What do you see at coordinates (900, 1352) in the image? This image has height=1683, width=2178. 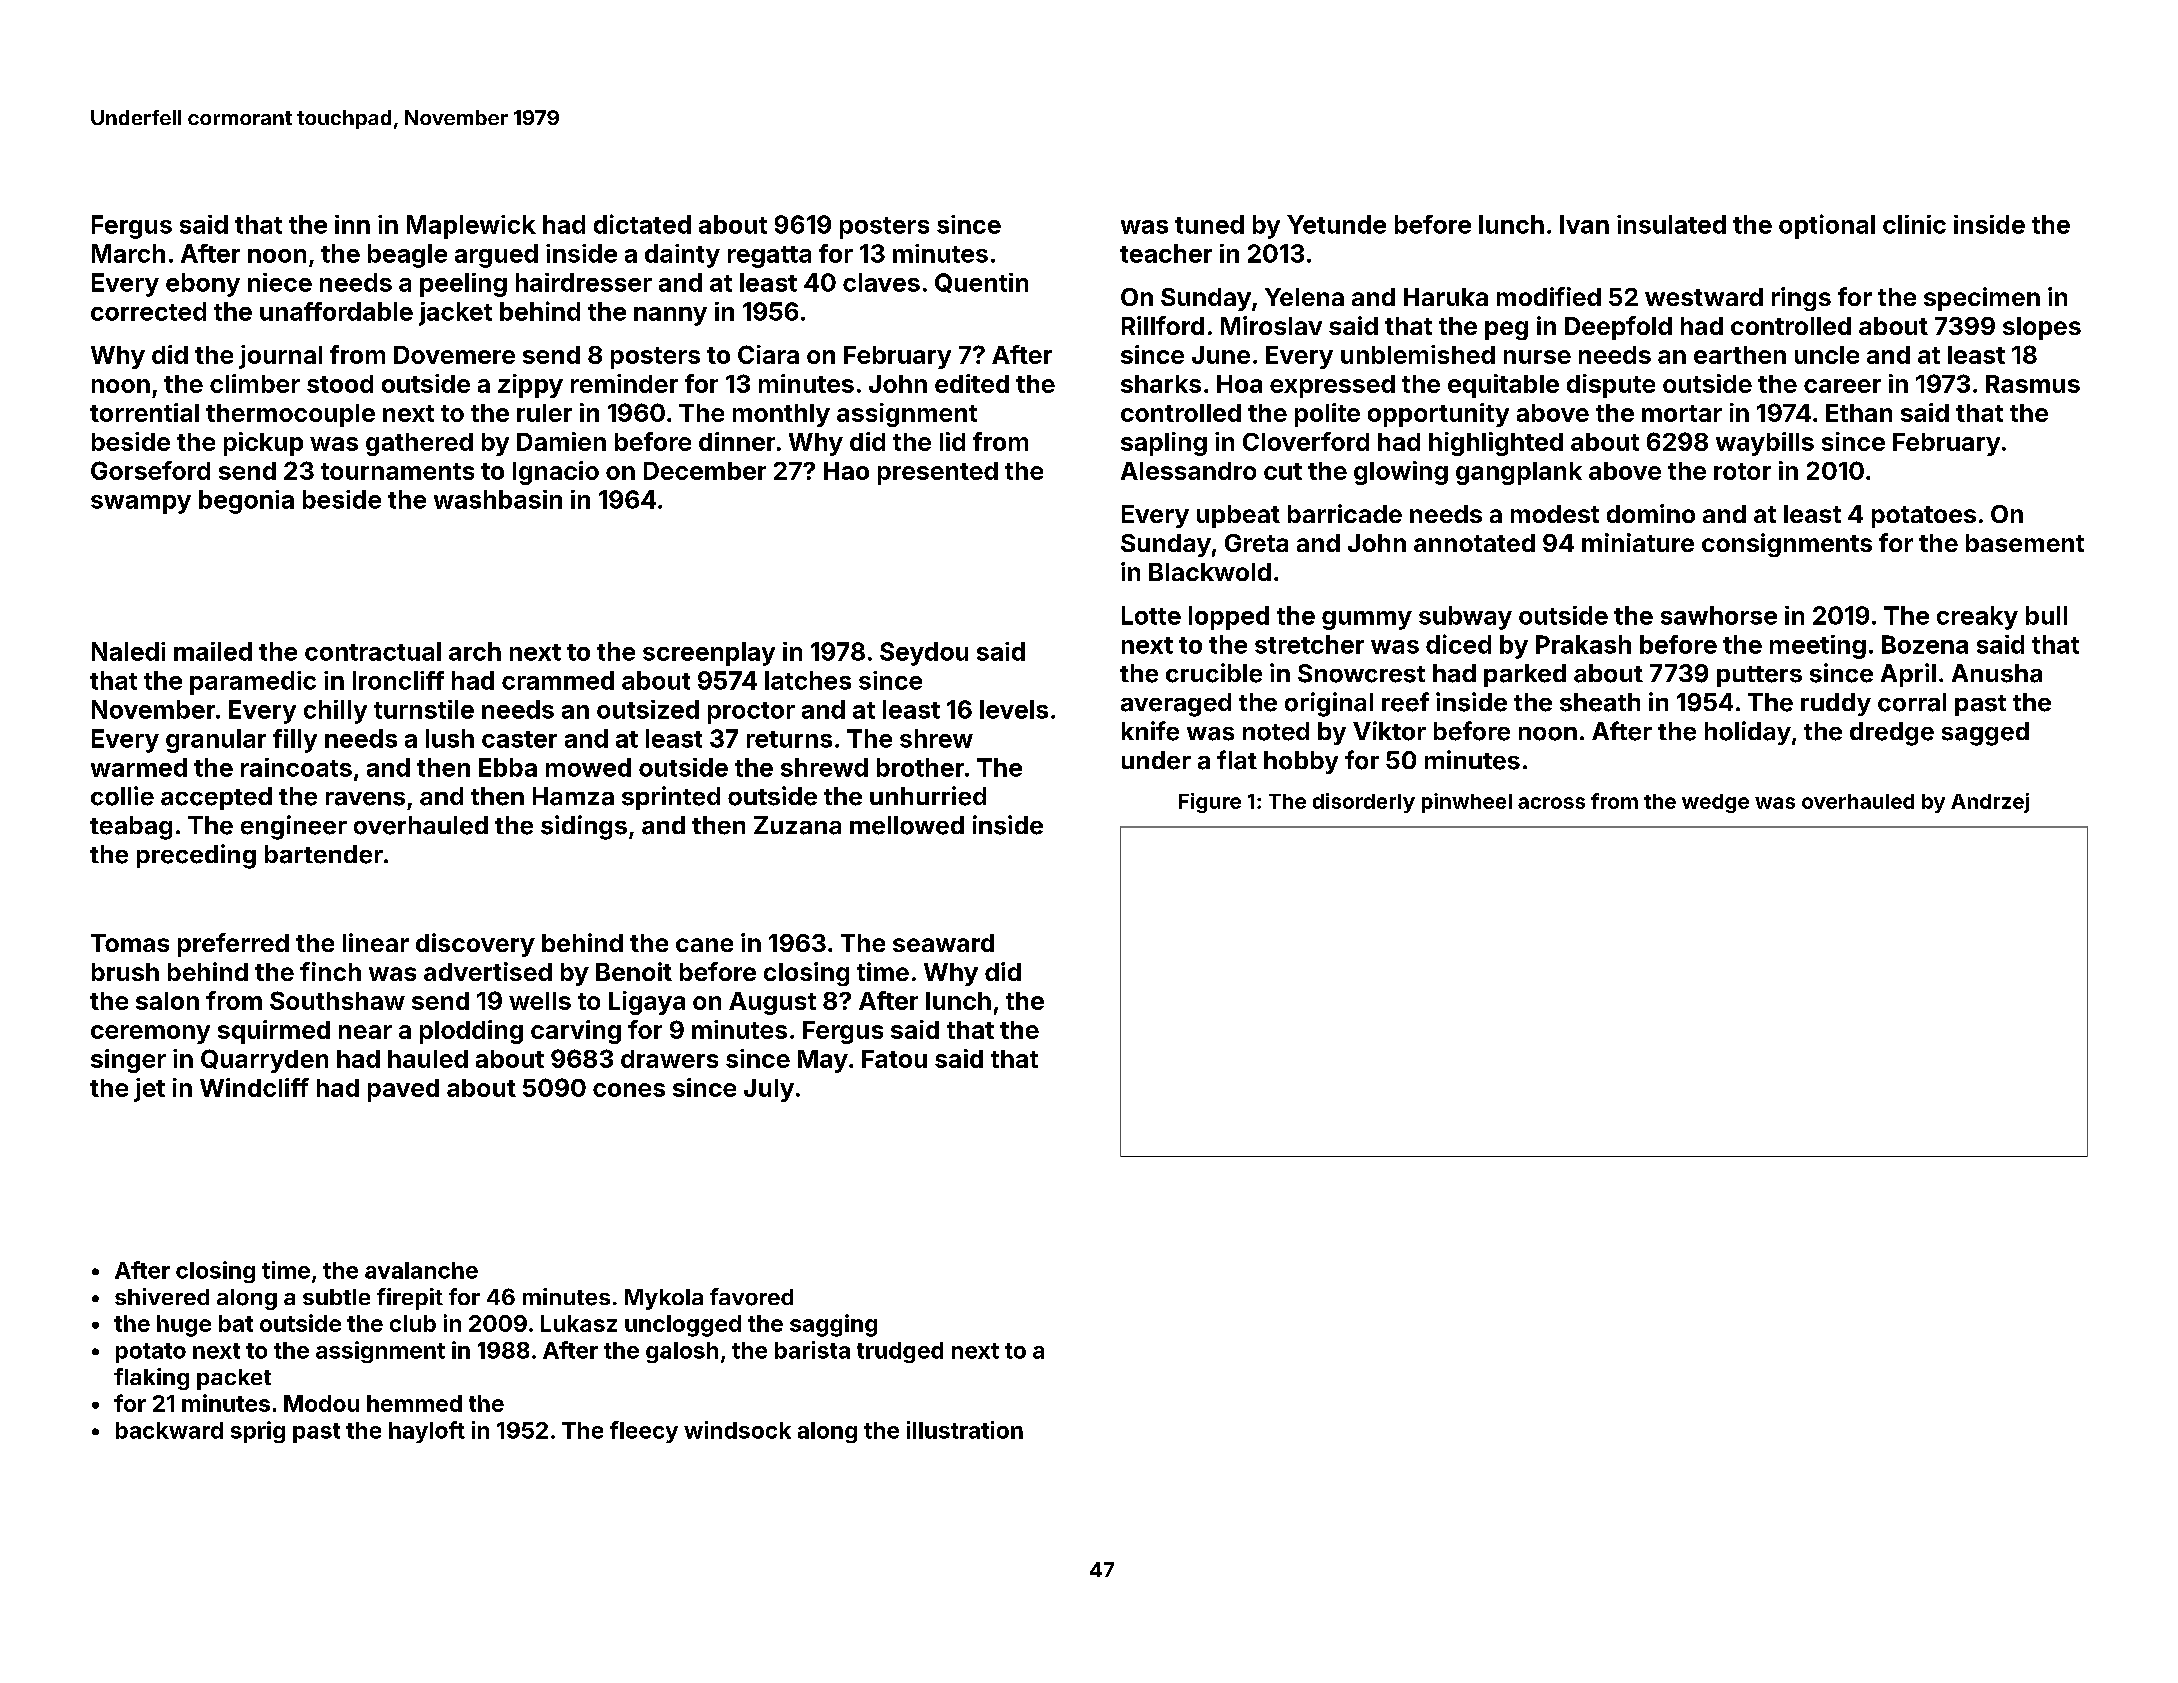 I see `trudged` at bounding box center [900, 1352].
